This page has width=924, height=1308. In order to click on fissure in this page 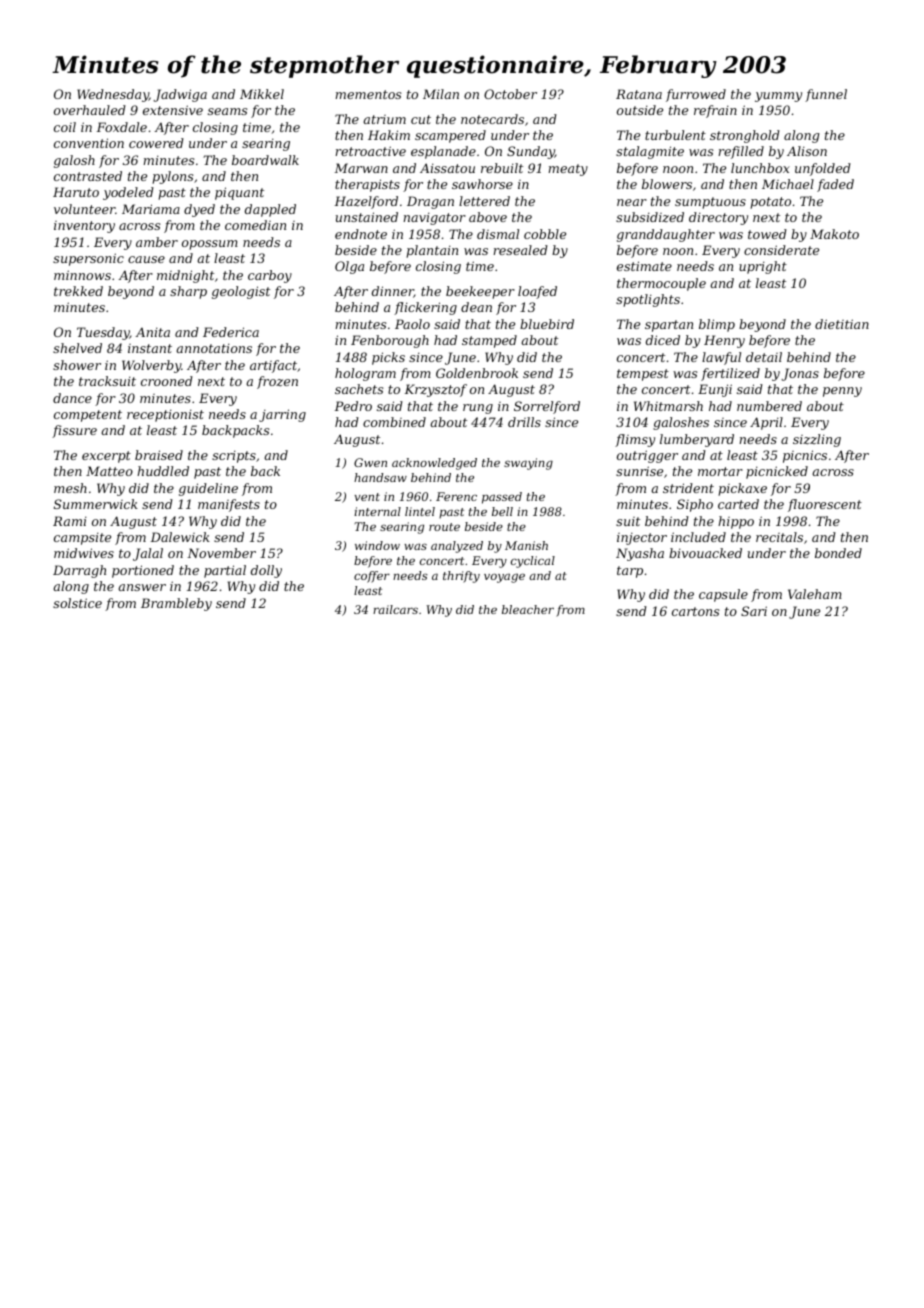, I will do `click(74, 431)`.
